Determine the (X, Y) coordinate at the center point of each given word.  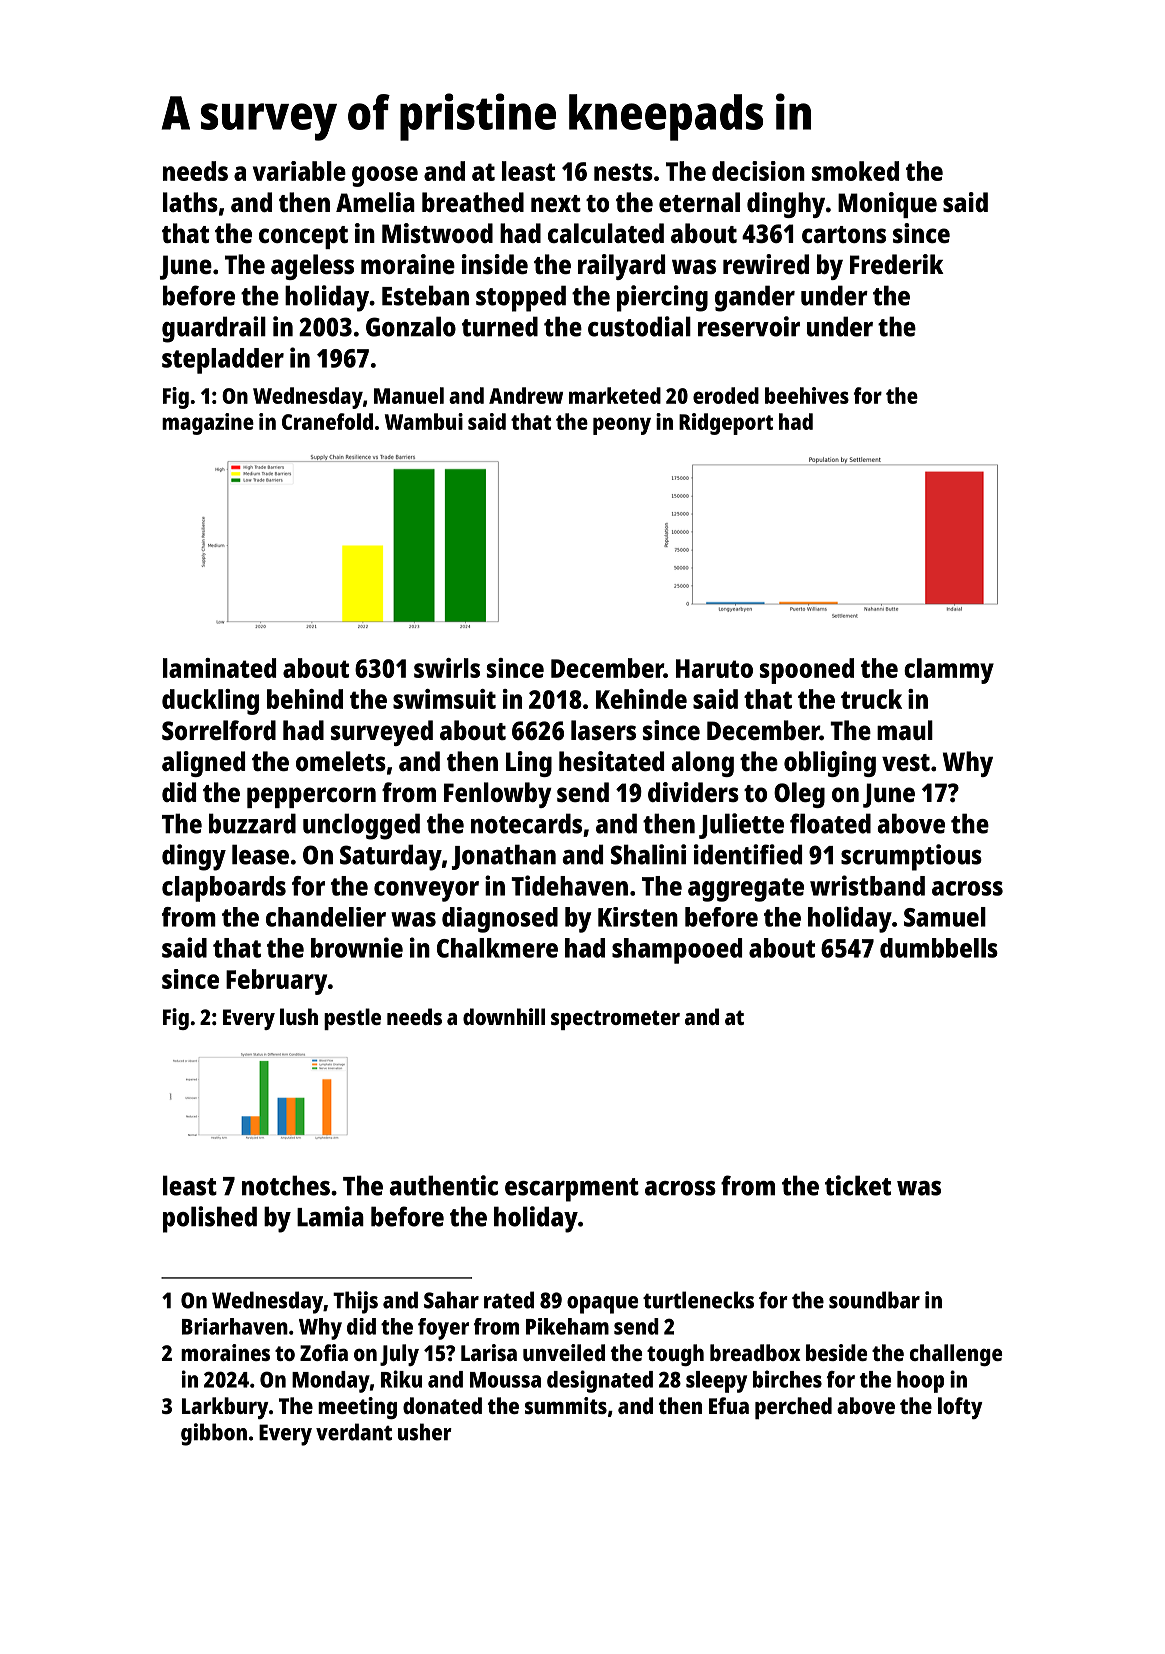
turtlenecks (698, 1300)
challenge (956, 1355)
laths (190, 202)
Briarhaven (235, 1326)
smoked (855, 171)
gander (755, 298)
